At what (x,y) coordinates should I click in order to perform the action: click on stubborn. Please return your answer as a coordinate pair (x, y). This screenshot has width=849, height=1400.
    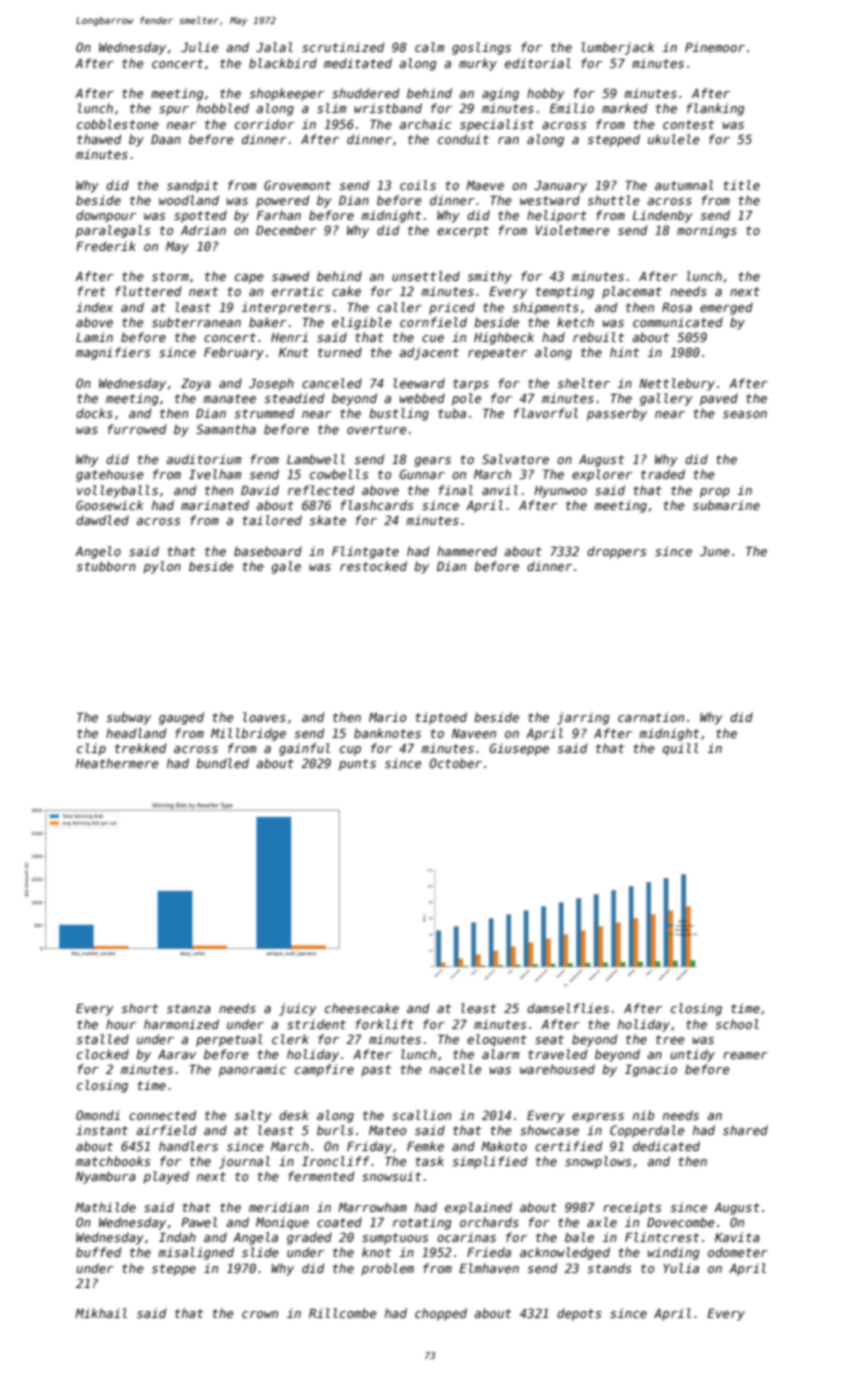
    Looking at the image, I should click on (106, 566).
